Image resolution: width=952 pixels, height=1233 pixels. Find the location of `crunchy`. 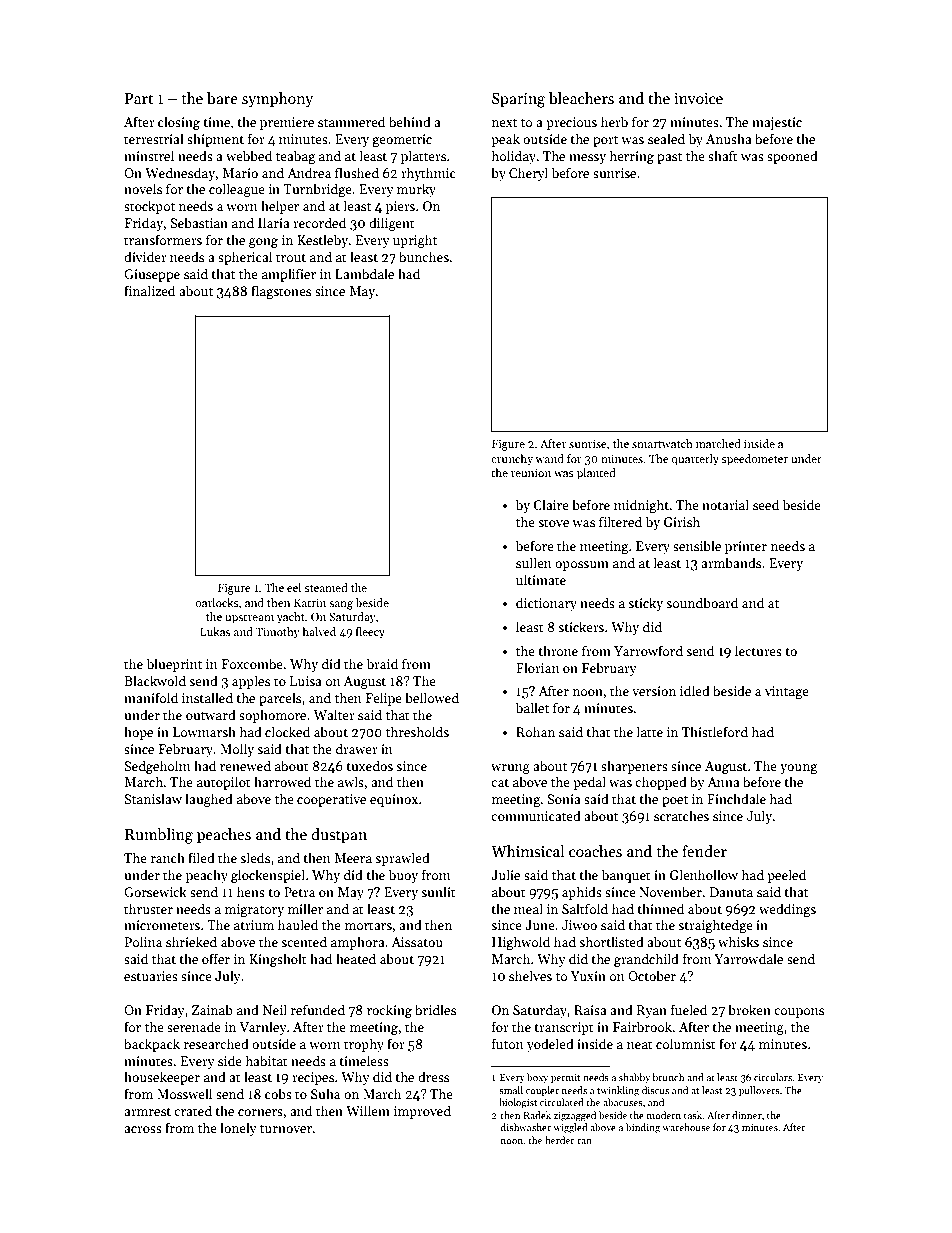

crunchy is located at coordinates (512, 460).
